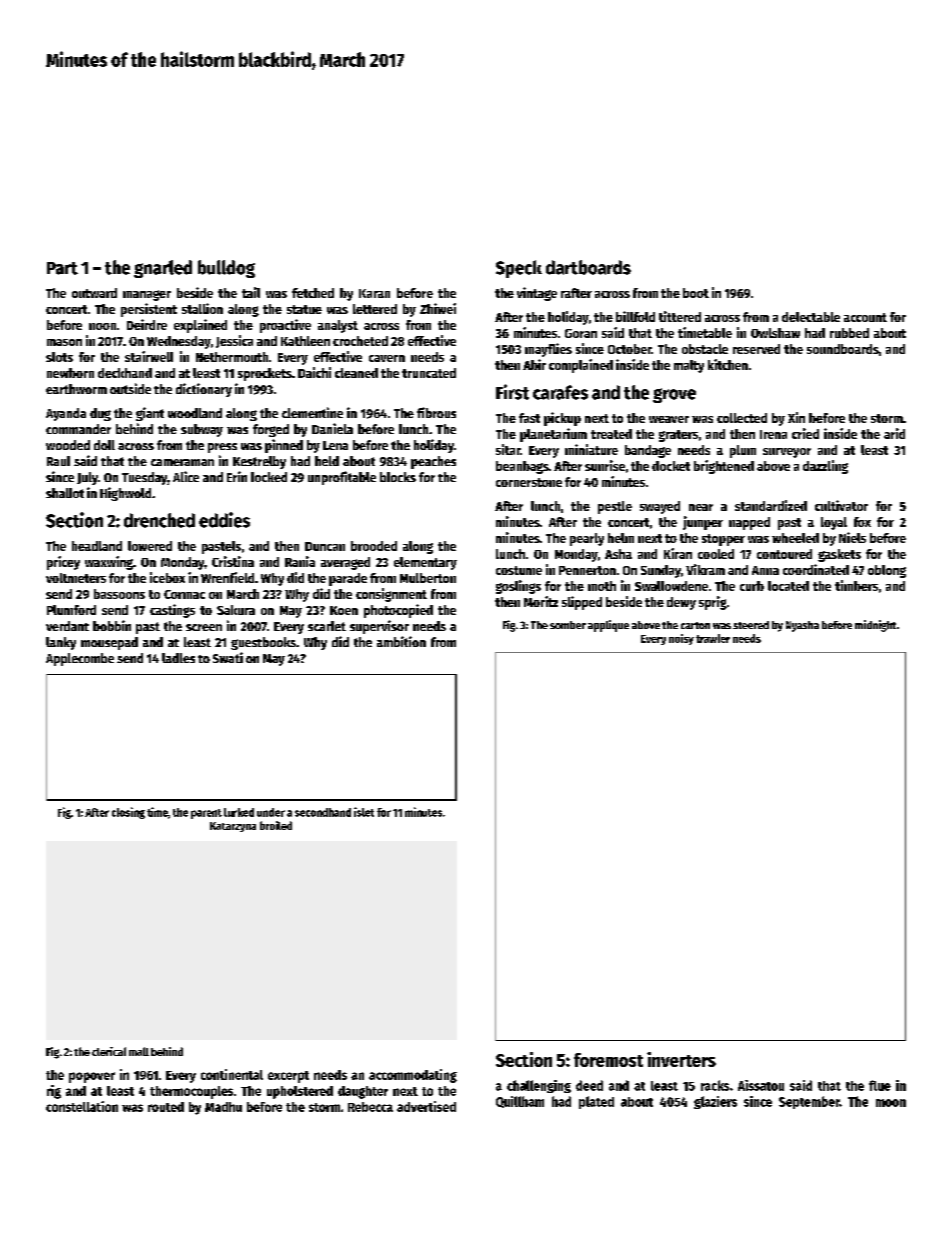 The image size is (952, 1233). I want to click on dartboards, so click(588, 267).
